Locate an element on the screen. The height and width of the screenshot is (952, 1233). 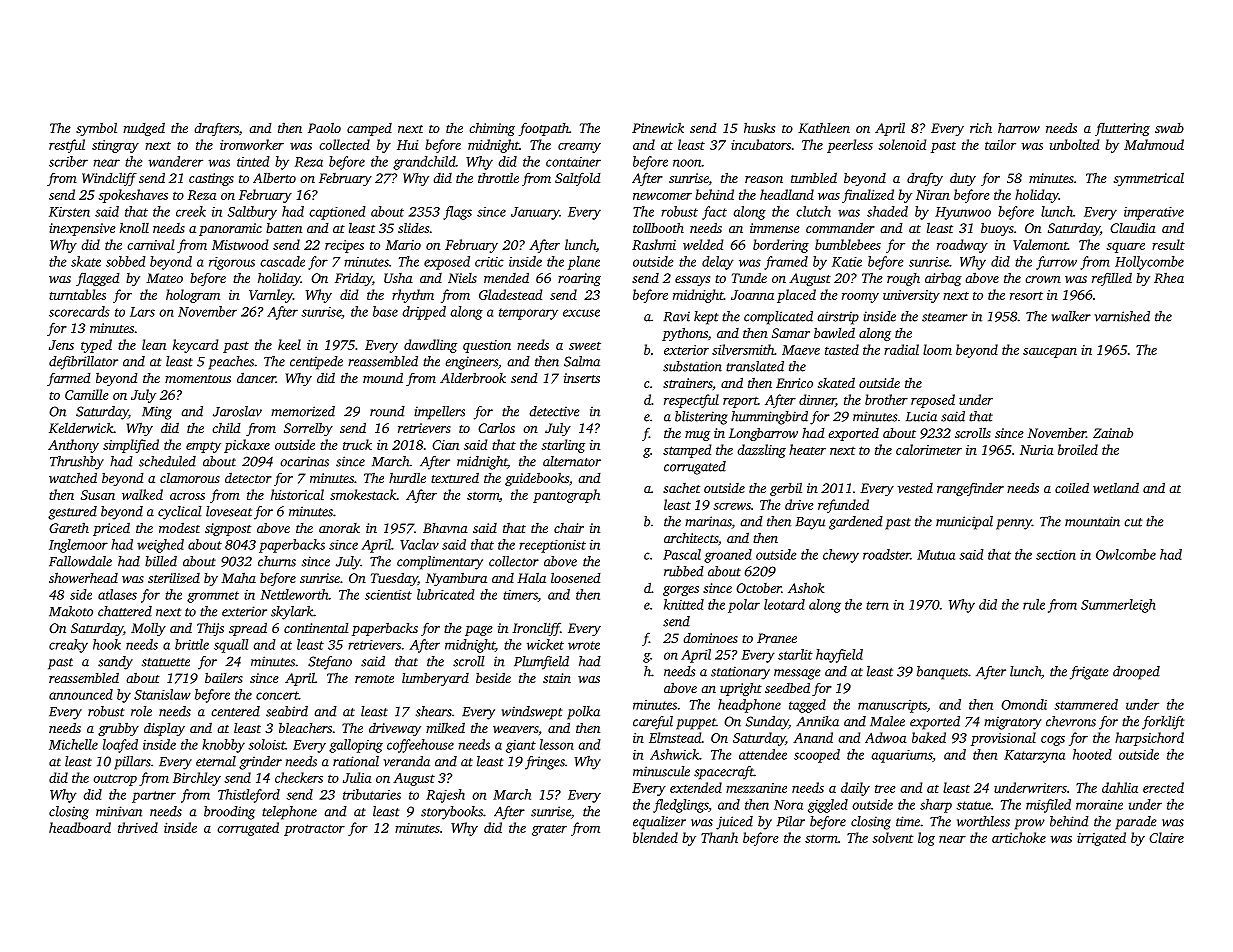
newcomer is located at coordinates (662, 196).
